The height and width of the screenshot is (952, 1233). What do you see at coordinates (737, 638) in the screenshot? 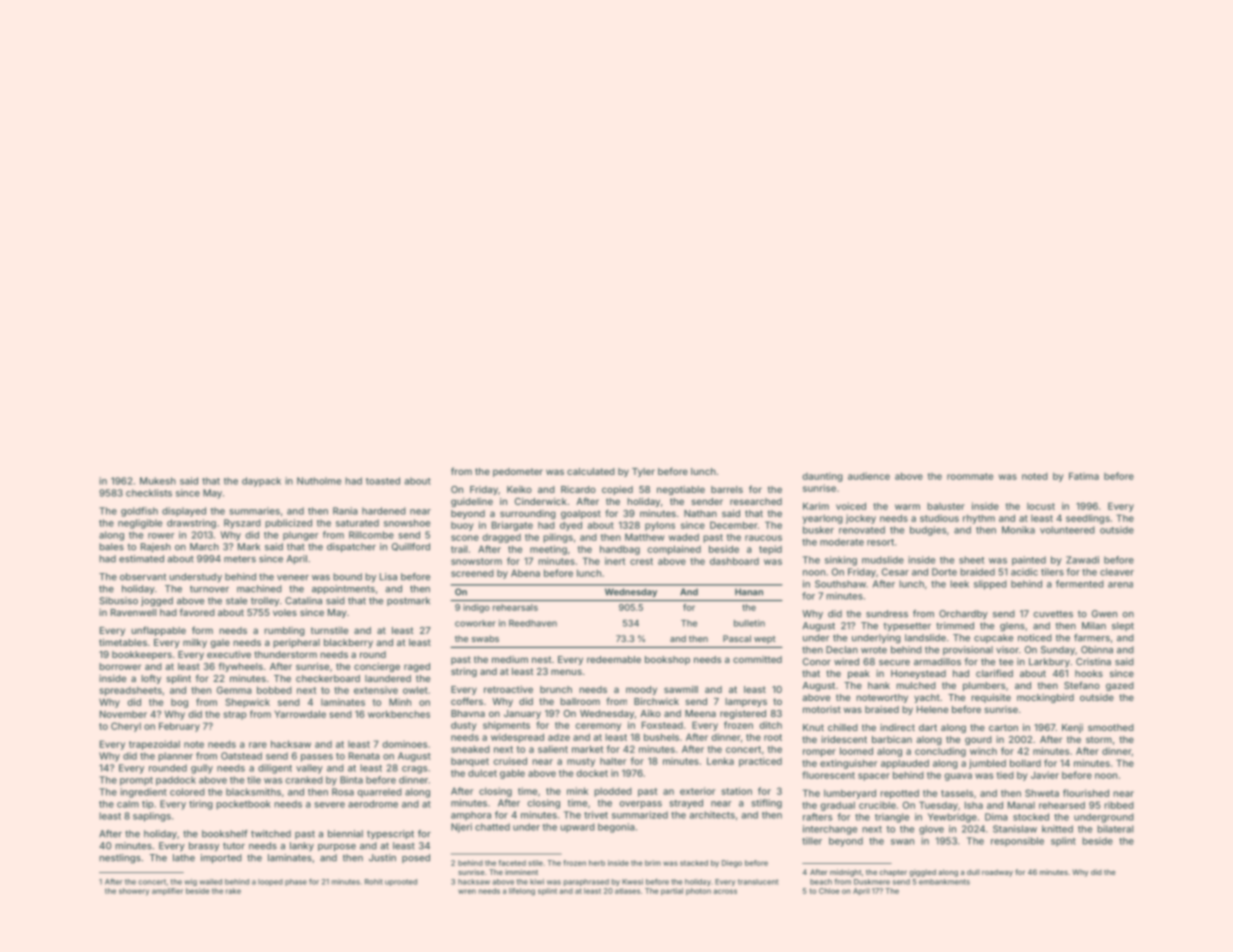
I see `Pascal` at bounding box center [737, 638].
